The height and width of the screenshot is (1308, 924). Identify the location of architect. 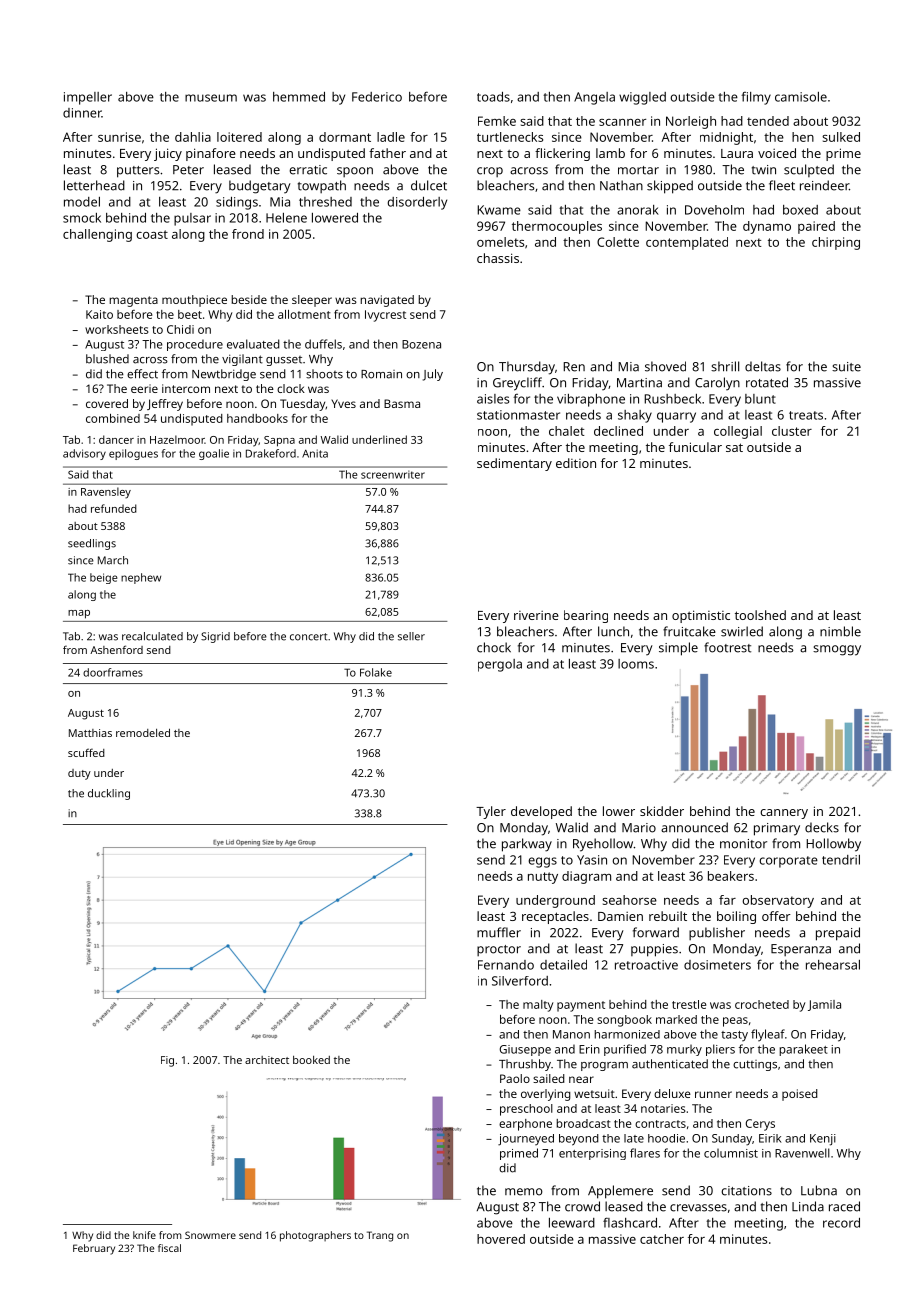
(267, 1060).
